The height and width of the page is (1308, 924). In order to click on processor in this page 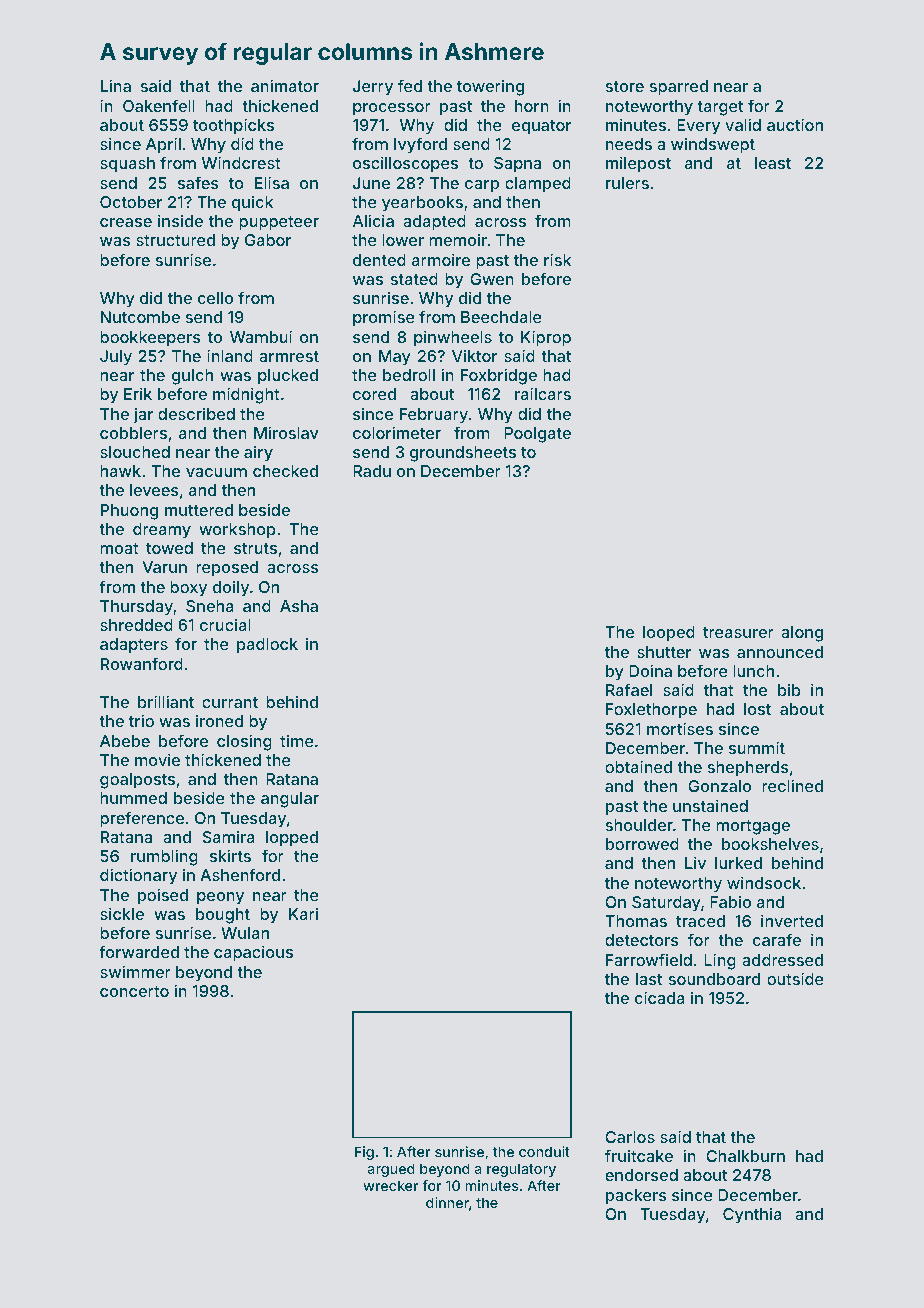, I will do `click(392, 109)`.
